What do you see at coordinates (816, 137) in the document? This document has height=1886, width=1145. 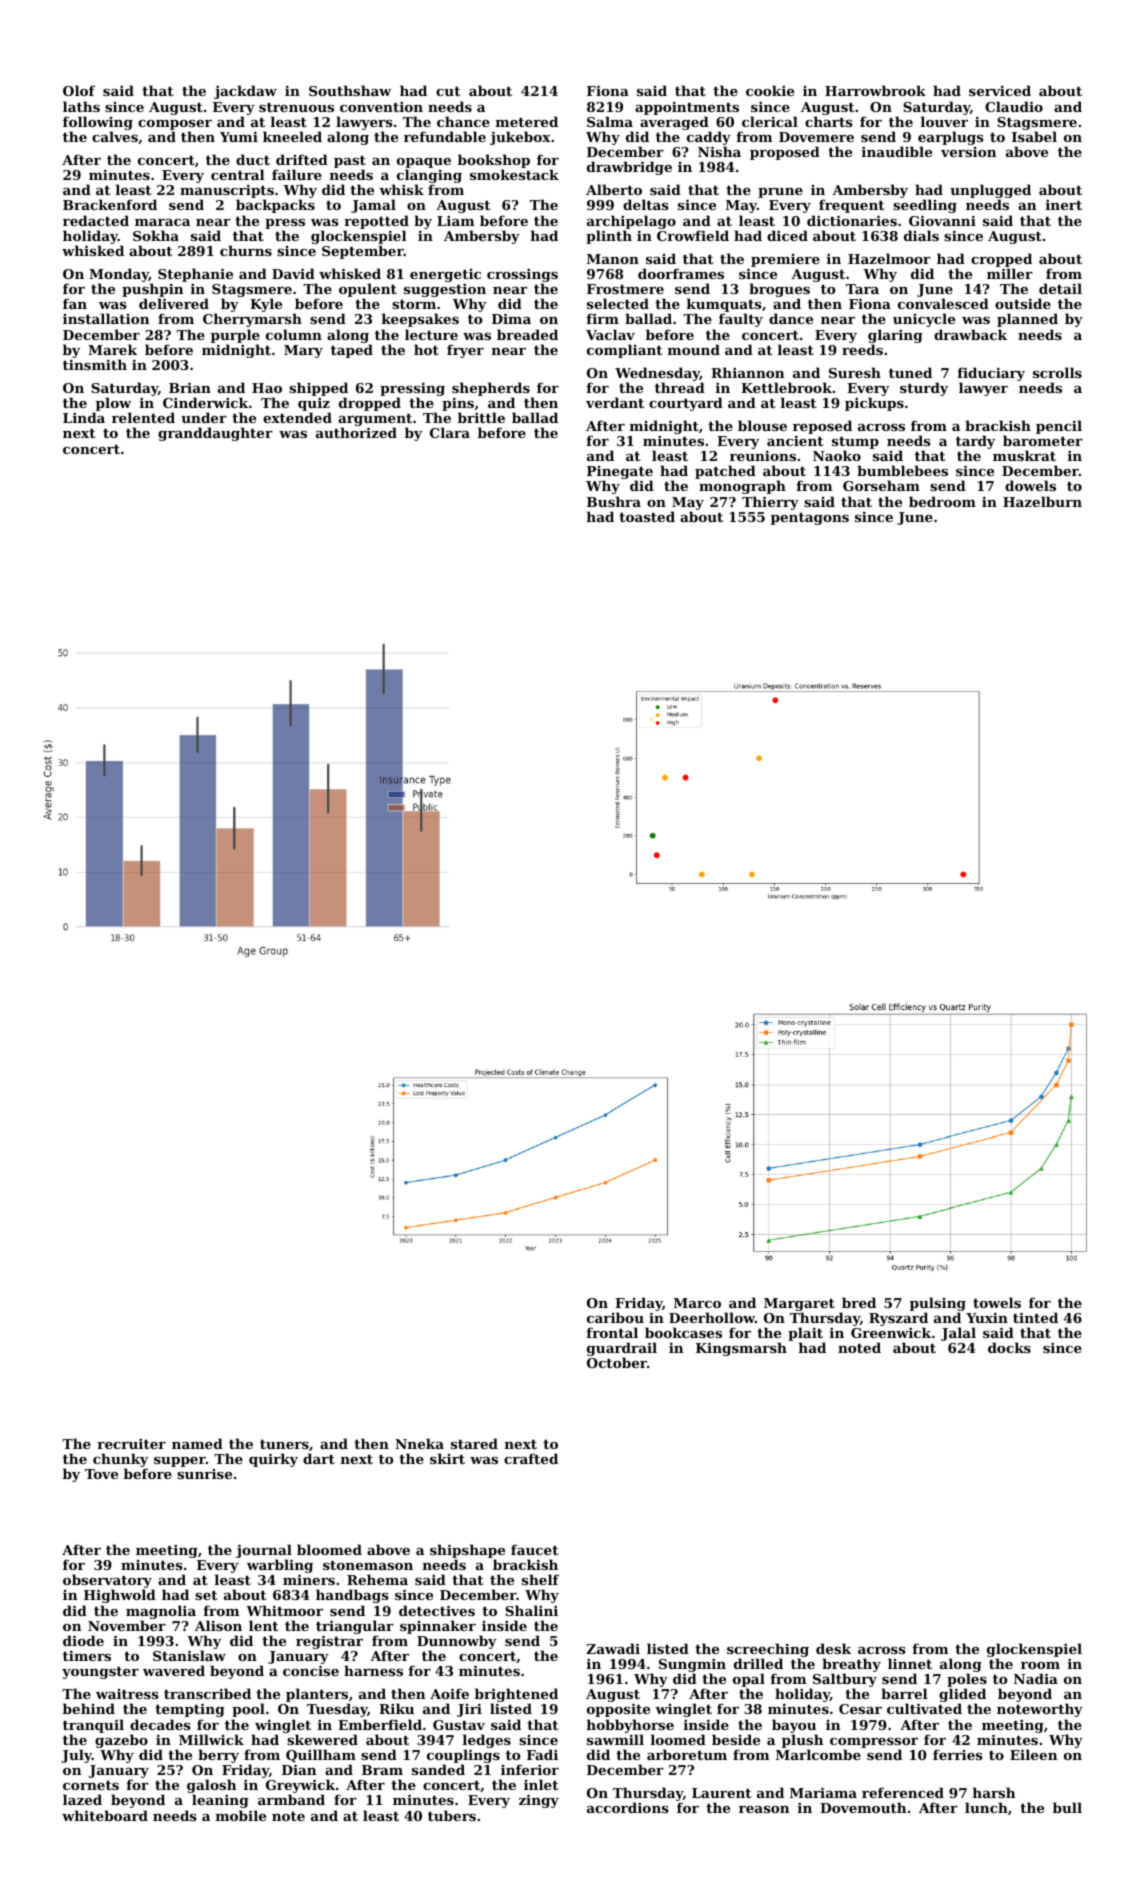 I see `Dovemere` at bounding box center [816, 137].
